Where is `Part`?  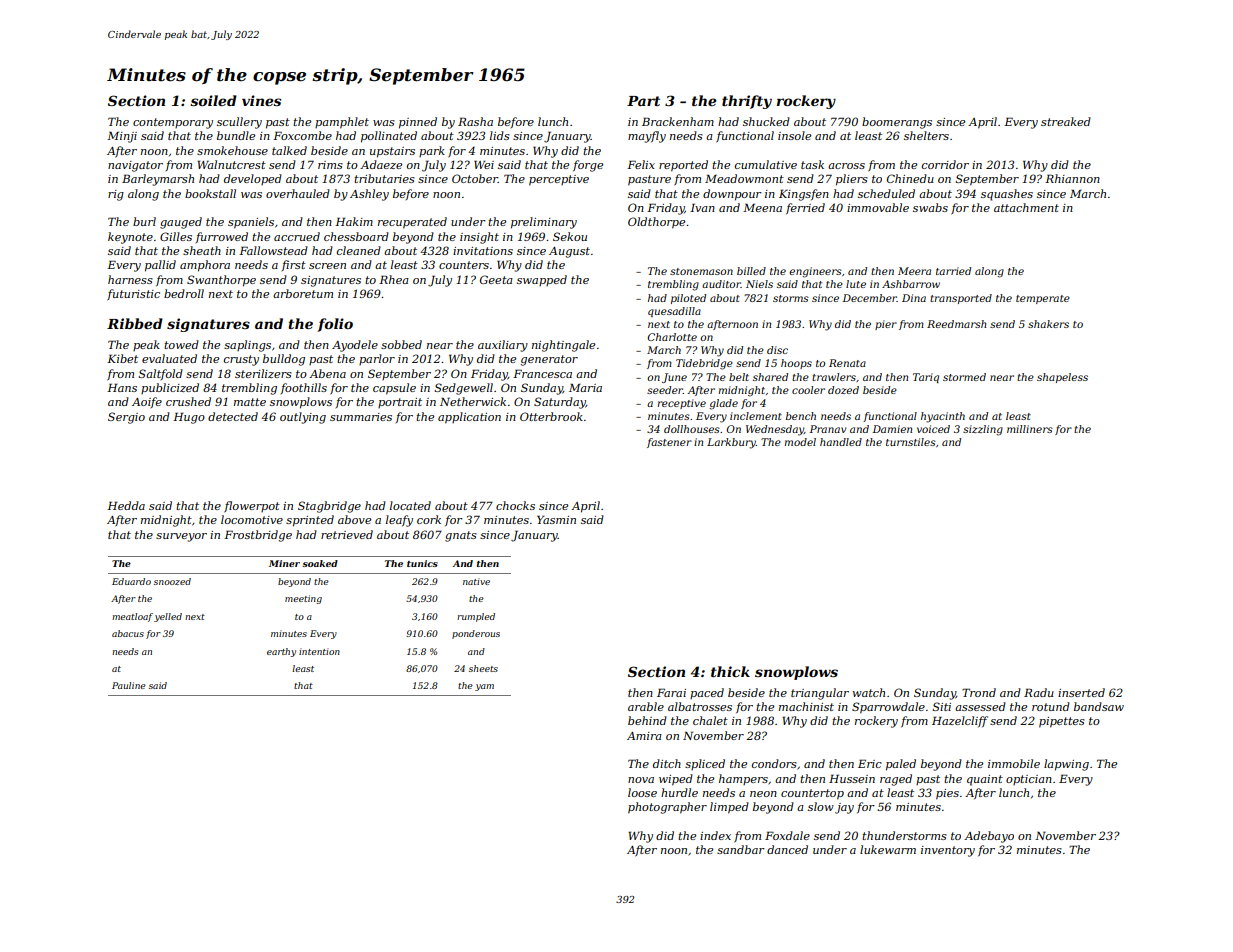
Part is located at coordinates (643, 101).
